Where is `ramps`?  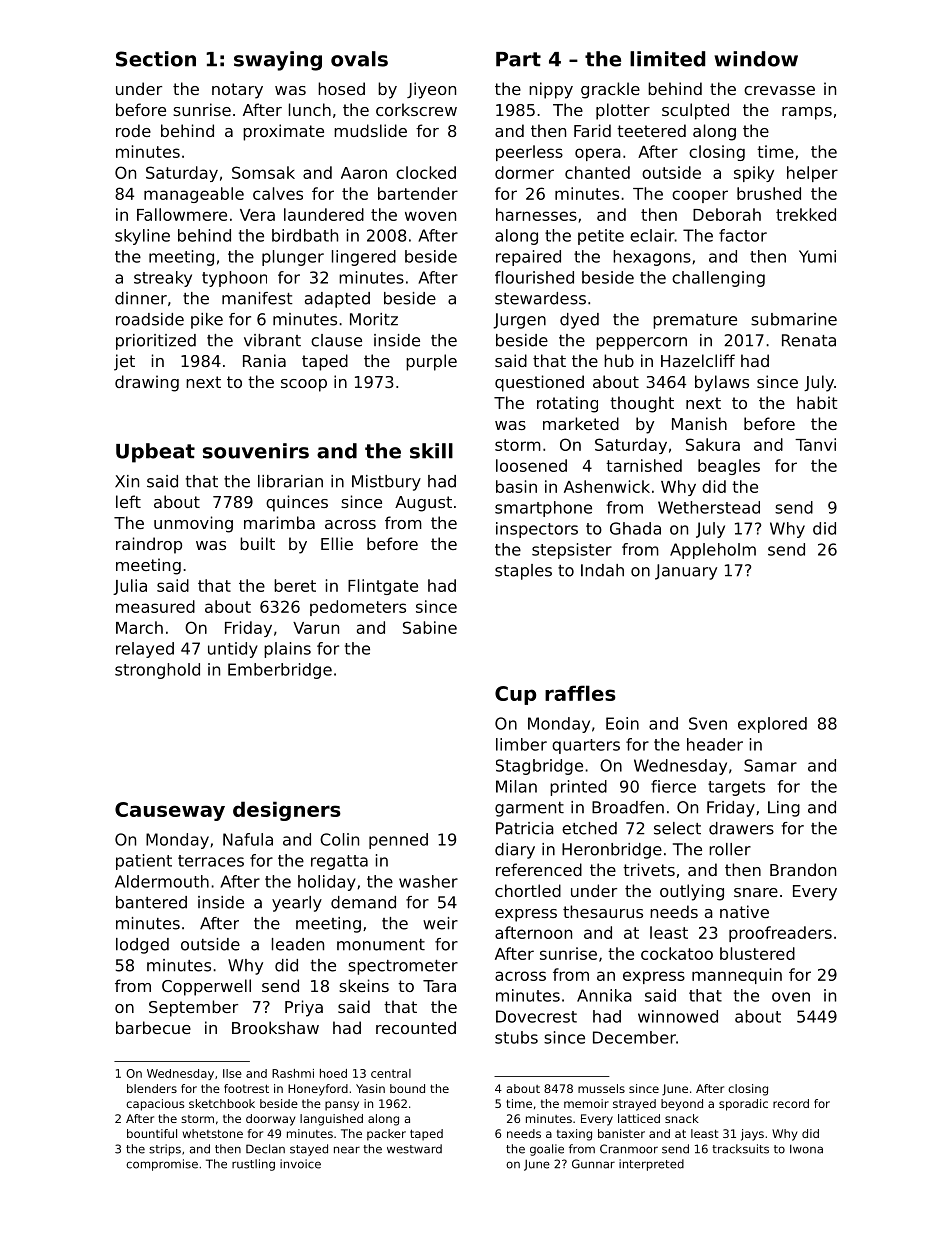
ramps is located at coordinates (807, 113).
